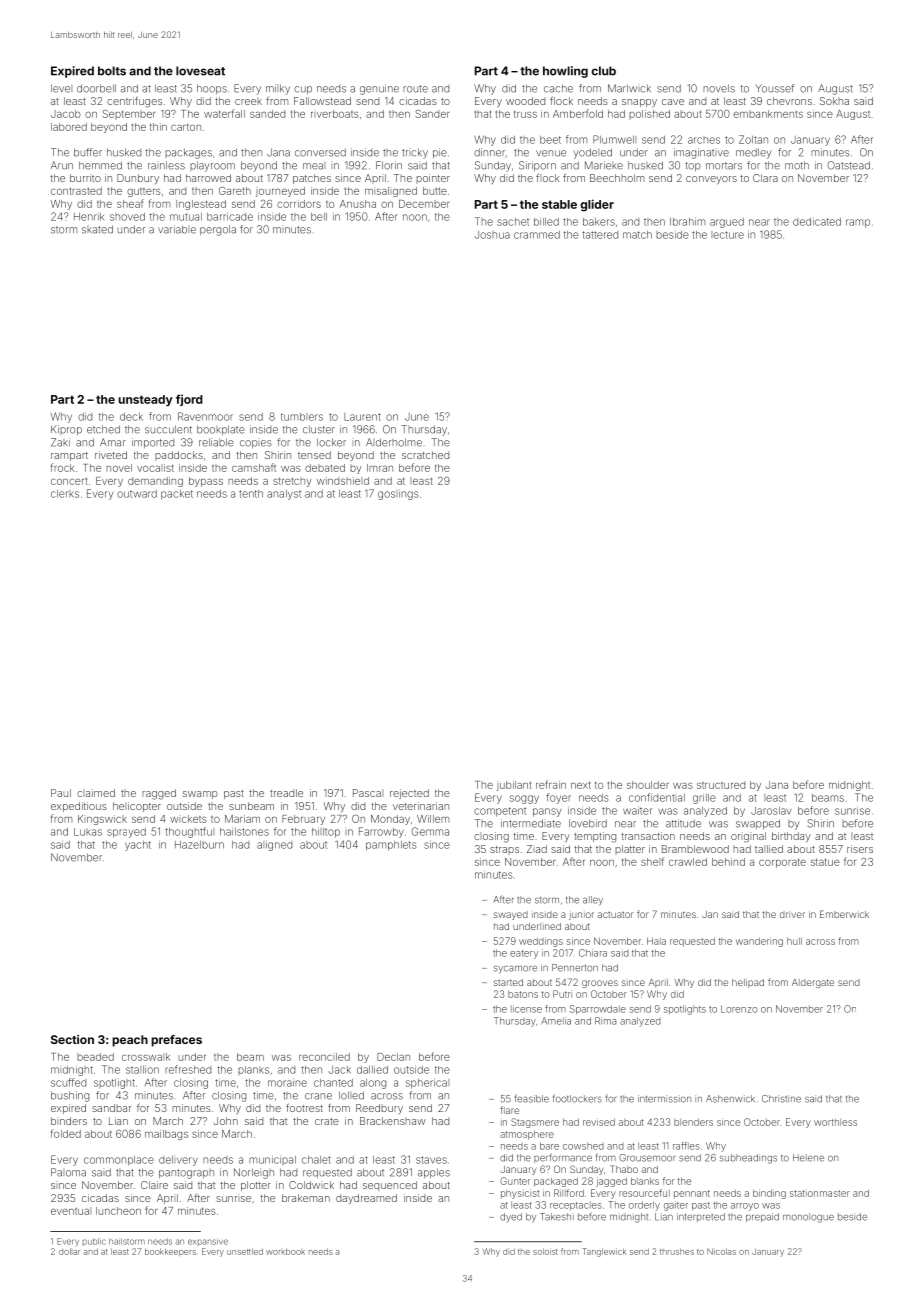 This screenshot has height=1308, width=924. I want to click on bushing, so click(70, 1096).
